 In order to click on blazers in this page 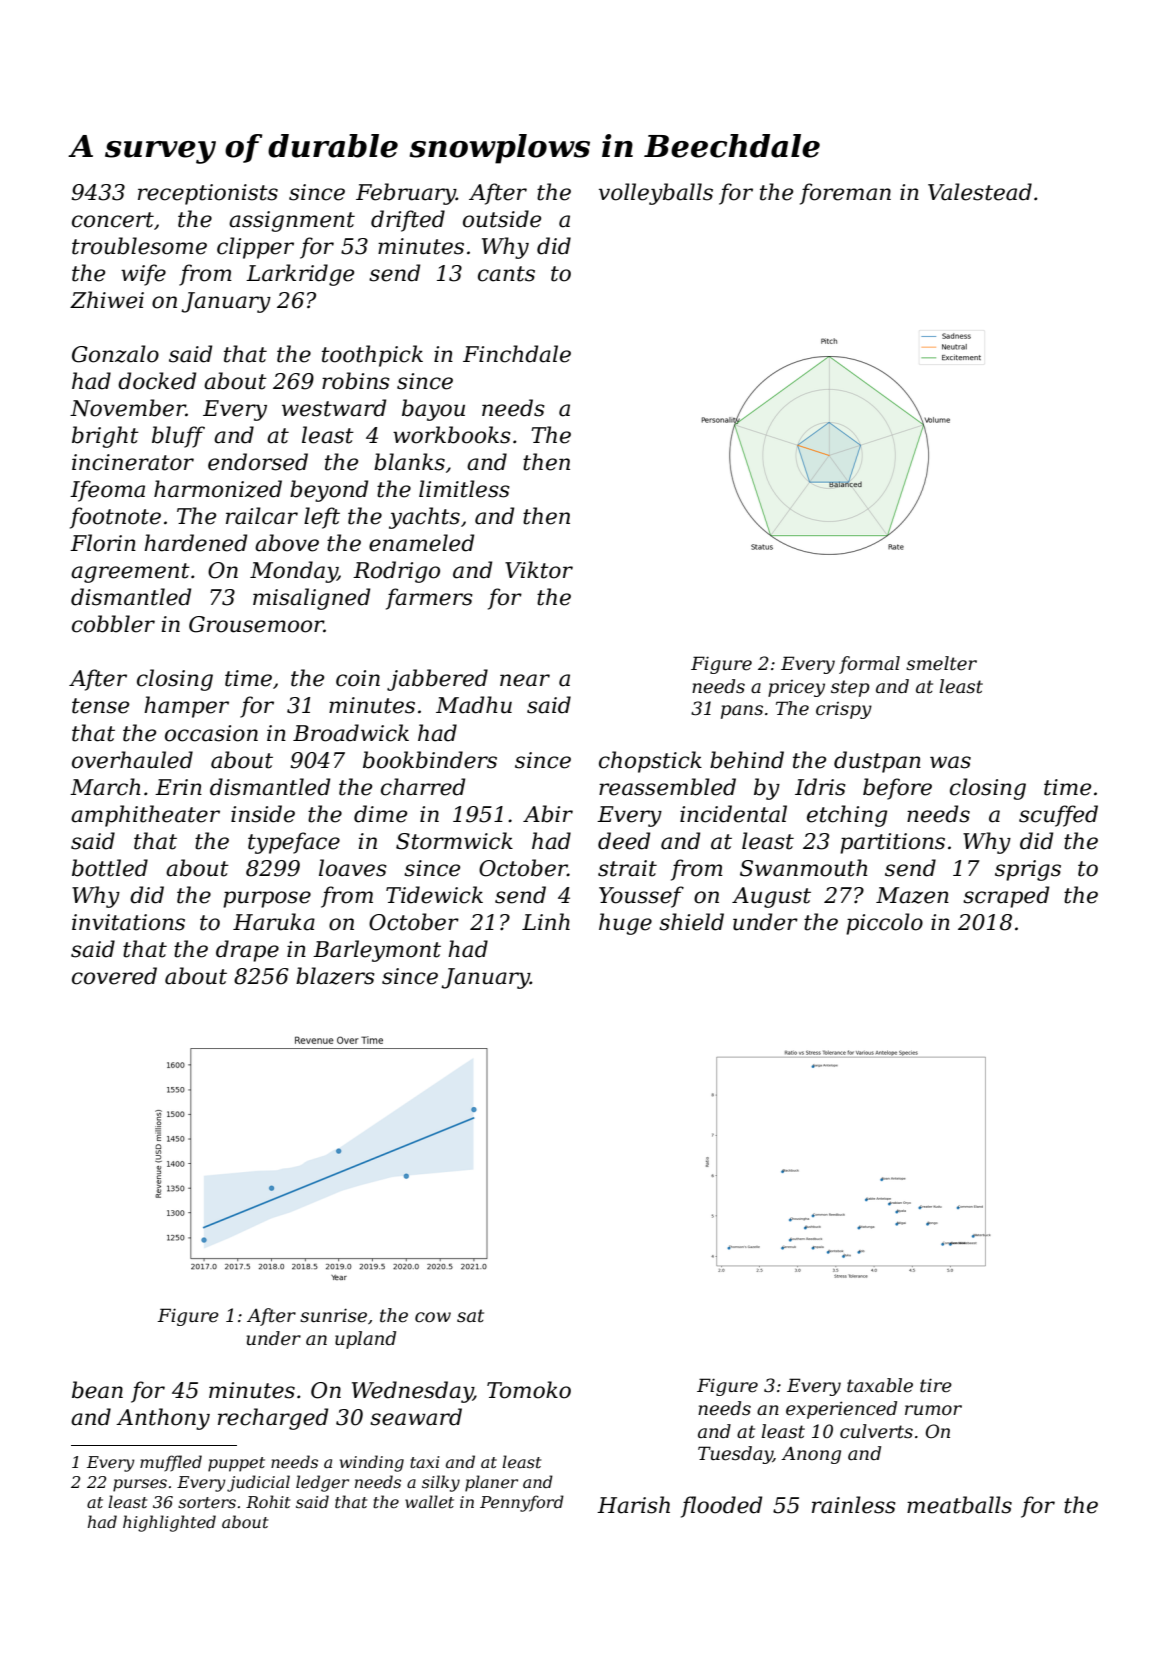, I will do `click(335, 976)`.
